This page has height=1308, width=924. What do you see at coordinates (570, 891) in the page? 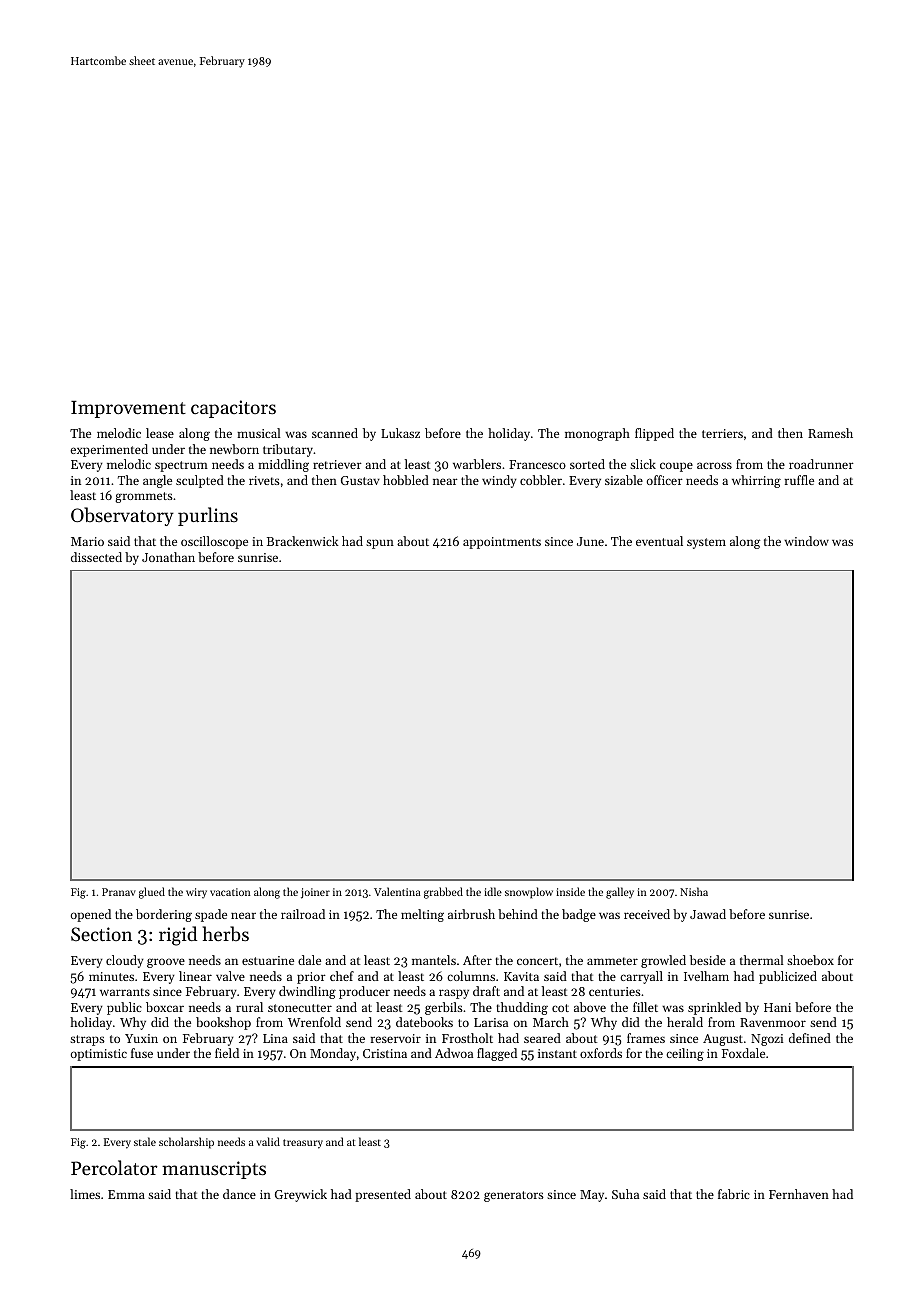
I see `inside` at bounding box center [570, 891].
